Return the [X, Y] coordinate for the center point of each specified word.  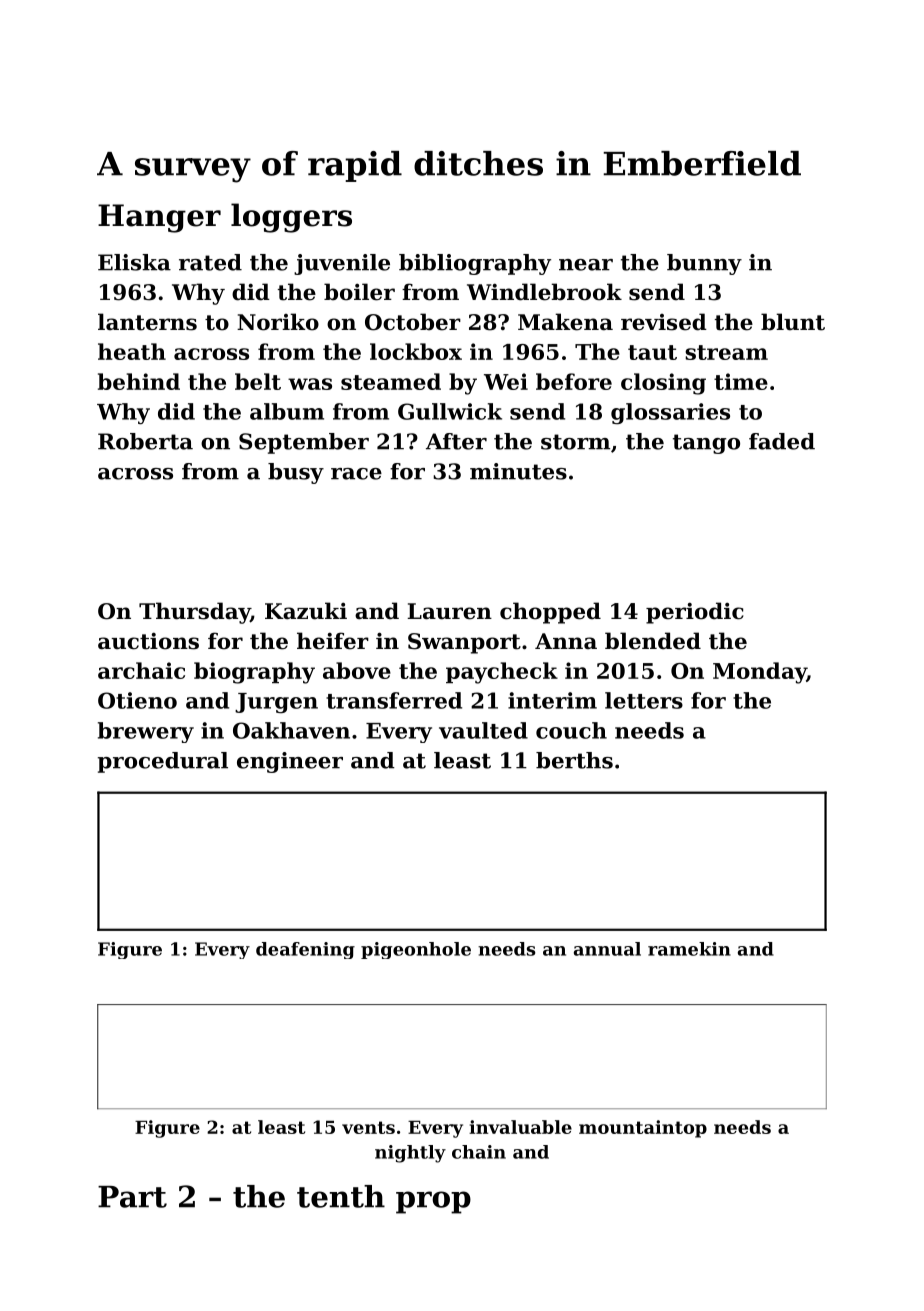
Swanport [464, 643]
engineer [290, 762]
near [586, 265]
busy [296, 473]
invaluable [520, 1127]
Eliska [134, 262]
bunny [704, 264]
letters [644, 700]
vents [368, 1127]
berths [574, 760]
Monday [760, 673]
